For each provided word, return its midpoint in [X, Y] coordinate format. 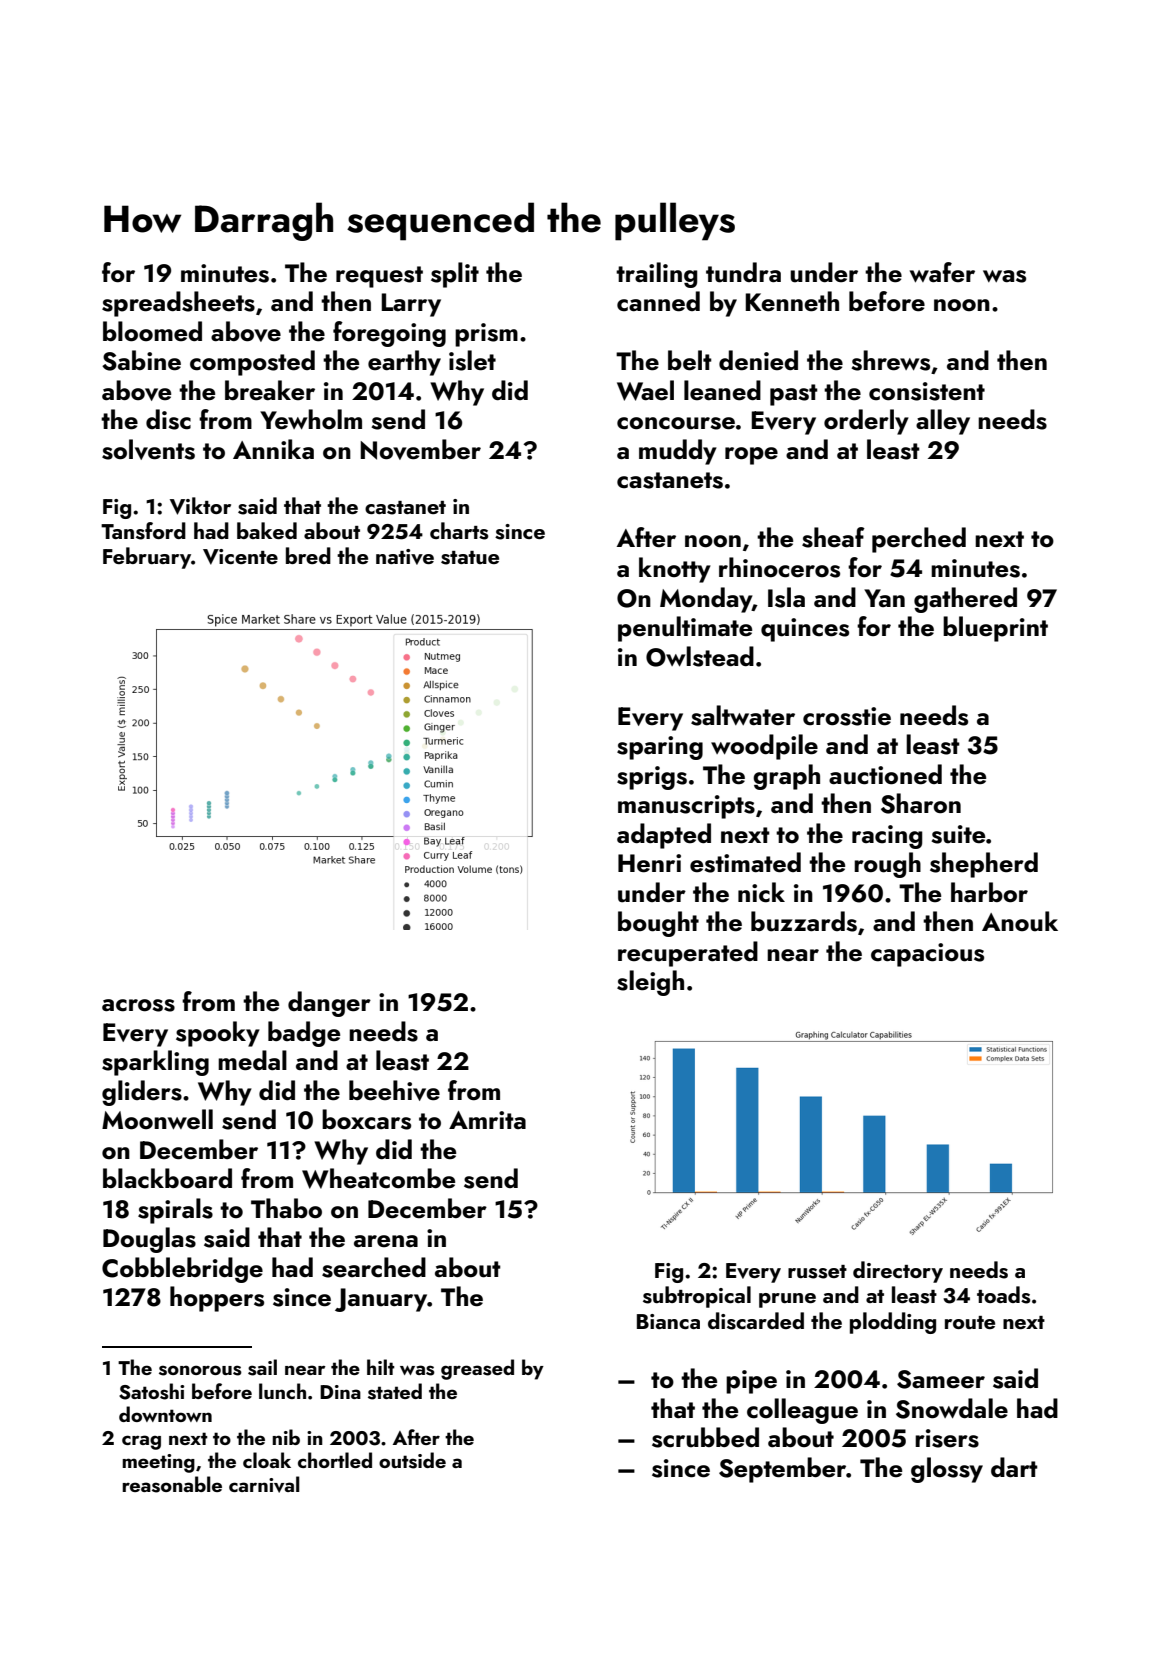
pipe [751, 1382]
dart [1014, 1467]
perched [919, 540]
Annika [273, 449]
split [455, 275]
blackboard [167, 1178]
